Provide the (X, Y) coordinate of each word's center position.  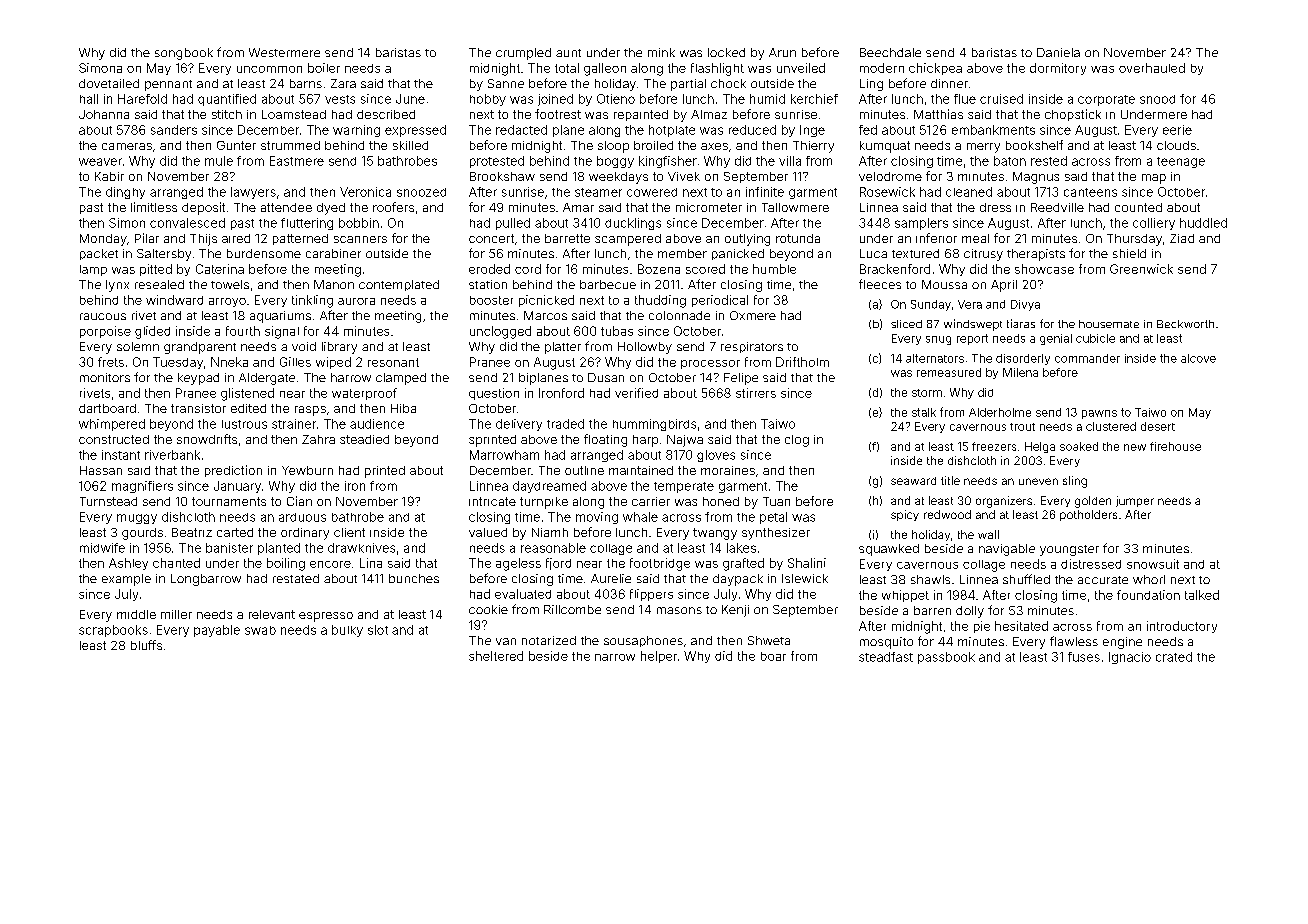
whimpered (112, 425)
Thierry (813, 147)
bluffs (146, 645)
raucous (103, 316)
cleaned (969, 192)
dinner (949, 83)
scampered (628, 240)
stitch (227, 114)
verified (636, 393)
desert (1158, 426)
